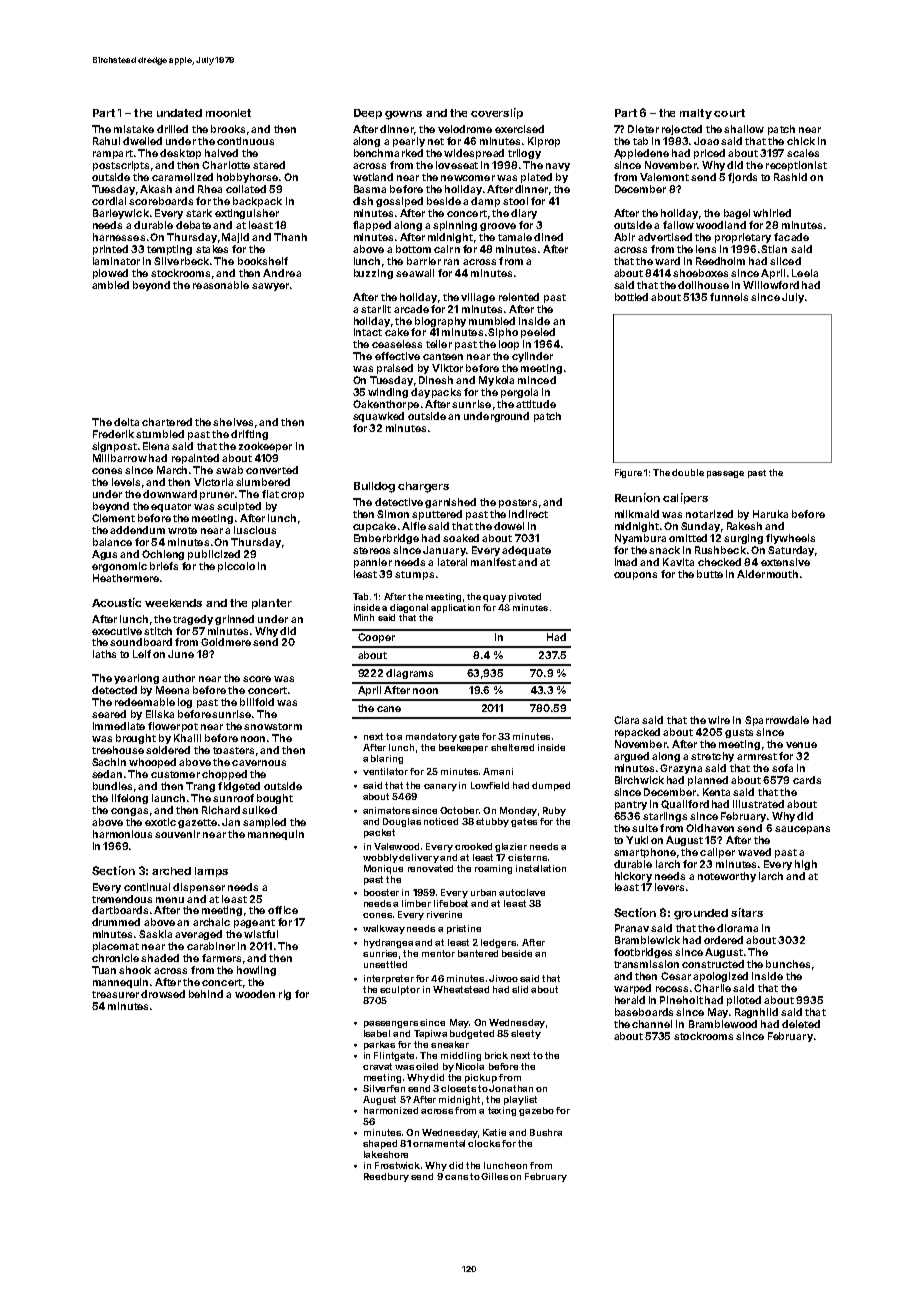 Image resolution: width=924 pixels, height=1308 pixels. Describe the element at coordinates (710, 574) in the image. I see `butte` at that location.
